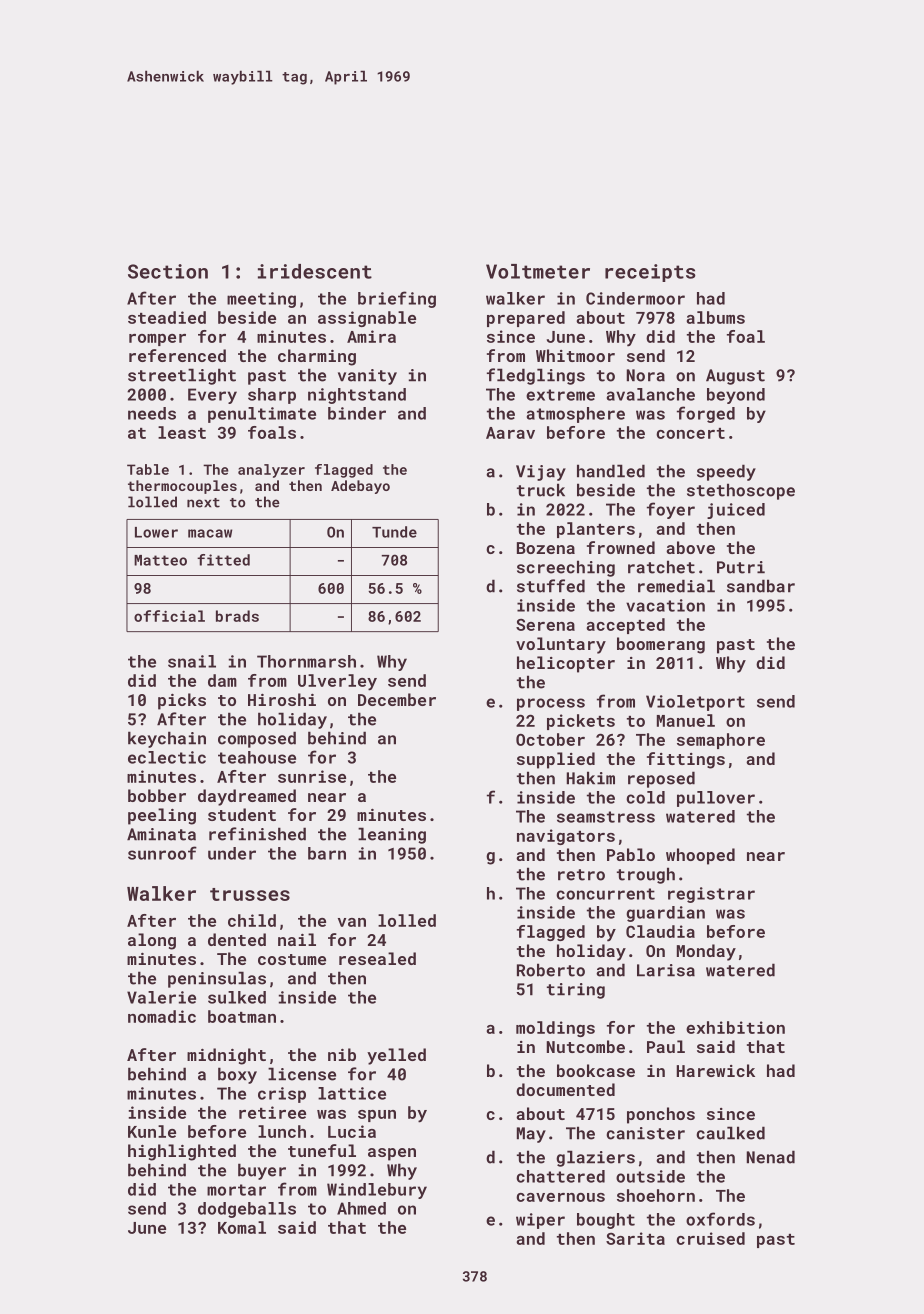 The image size is (924, 1314). Describe the element at coordinates (397, 299) in the image. I see `briefing` at that location.
